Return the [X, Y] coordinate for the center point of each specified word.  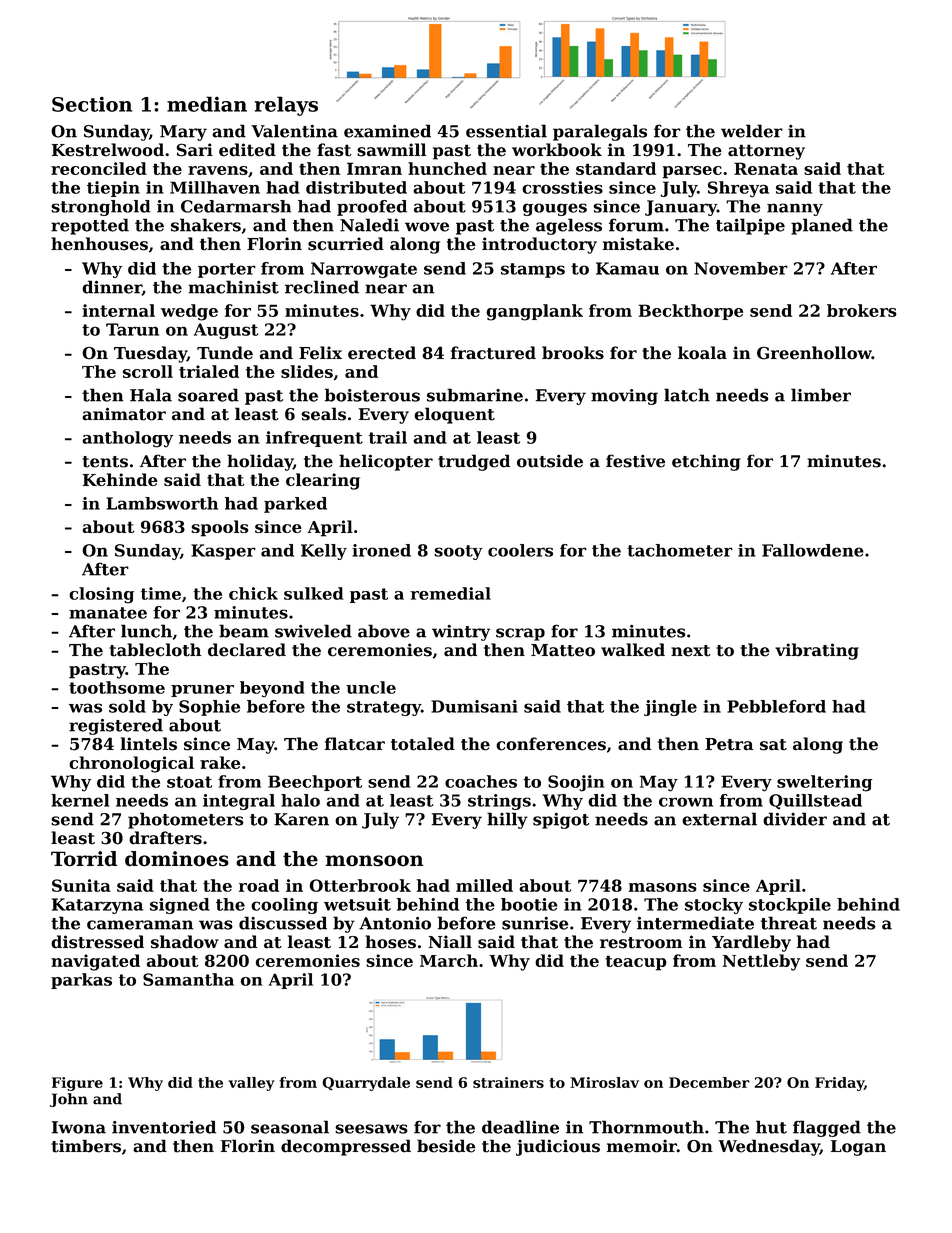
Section [92, 104]
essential [506, 131]
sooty [458, 552]
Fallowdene [813, 550]
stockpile [790, 906]
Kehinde [120, 479]
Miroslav [604, 1082]
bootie [529, 904]
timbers [86, 1146]
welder [752, 131]
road [259, 885]
